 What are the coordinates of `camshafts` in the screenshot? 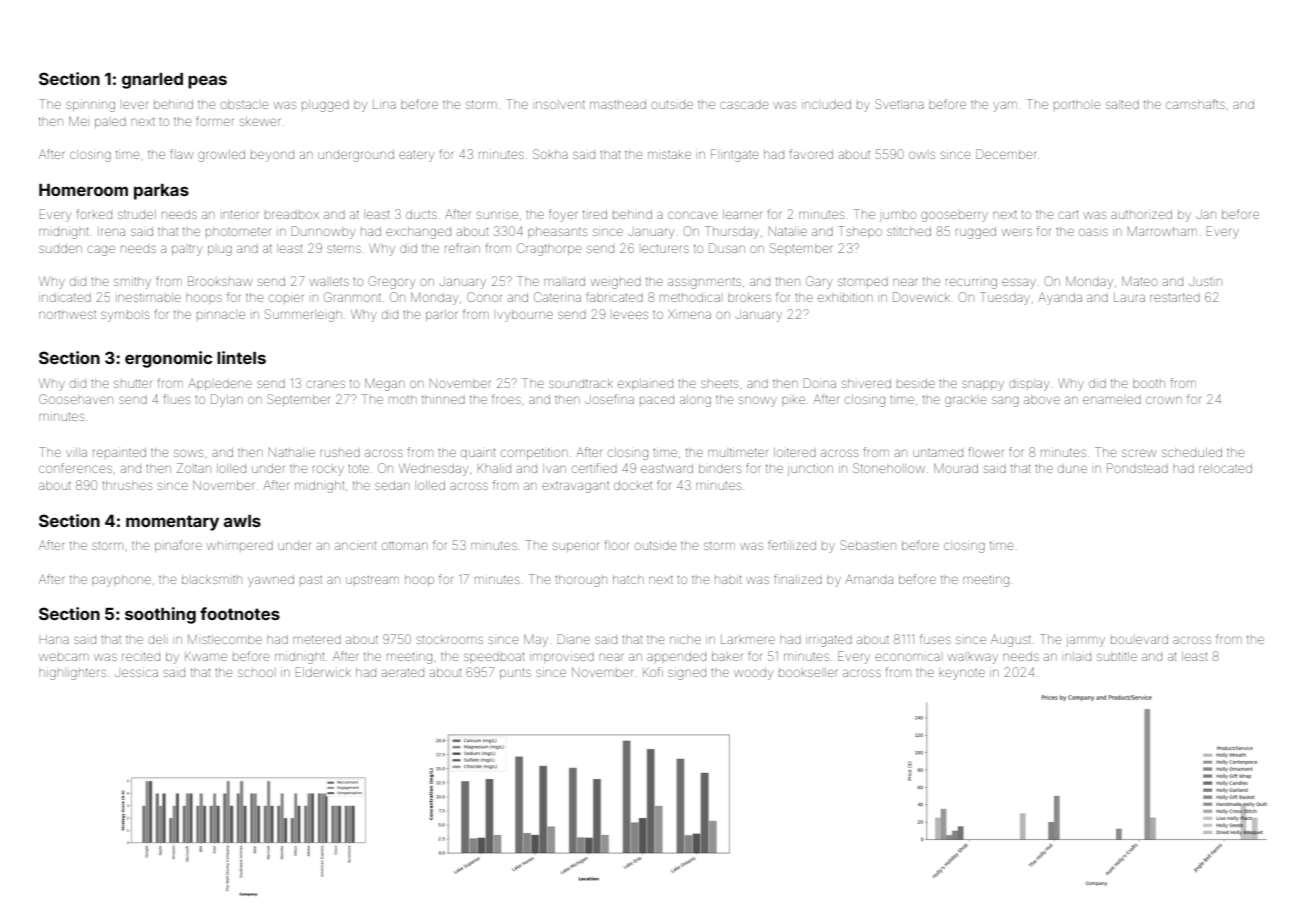 It's located at (1195, 104).
